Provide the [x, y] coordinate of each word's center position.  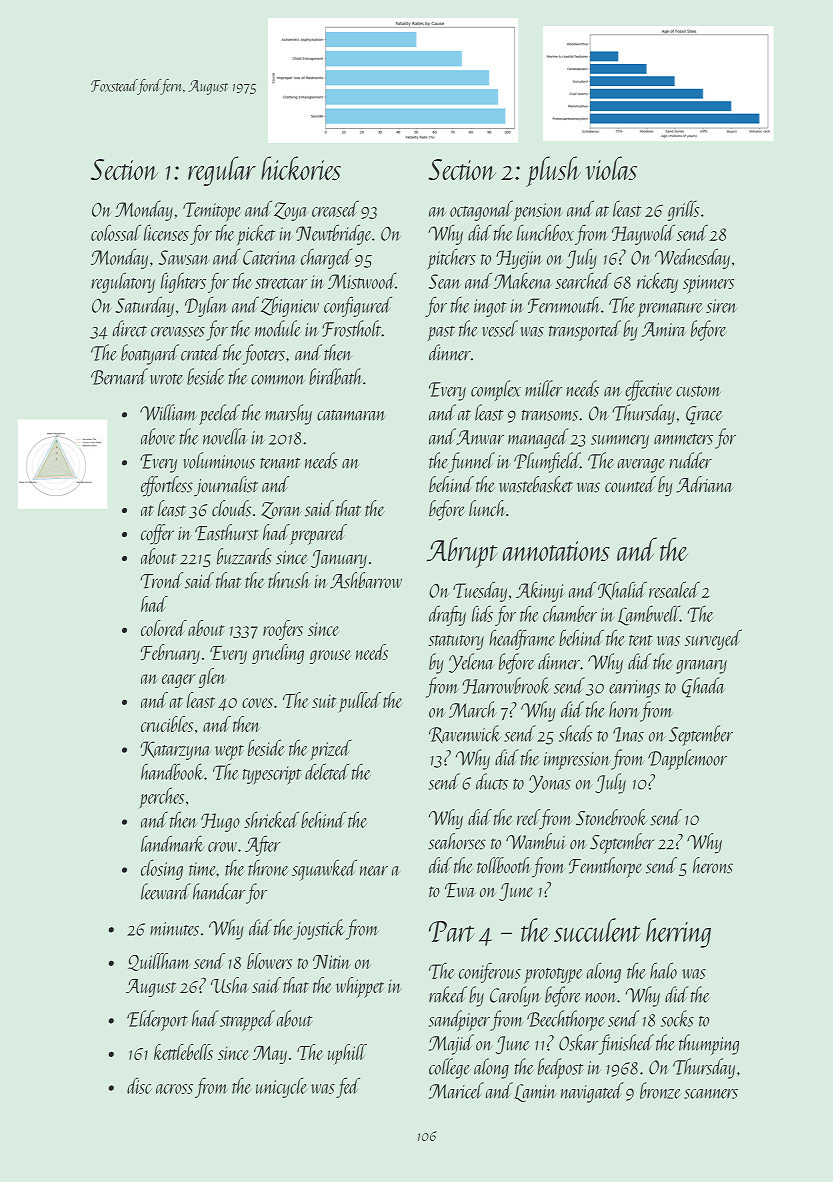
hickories [301, 168]
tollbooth [504, 865]
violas [611, 168]
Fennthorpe [605, 867]
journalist [226, 486]
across [174, 1089]
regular [222, 171]
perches [161, 797]
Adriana [705, 484]
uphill [347, 1054]
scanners [711, 1094]
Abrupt [462, 552]
